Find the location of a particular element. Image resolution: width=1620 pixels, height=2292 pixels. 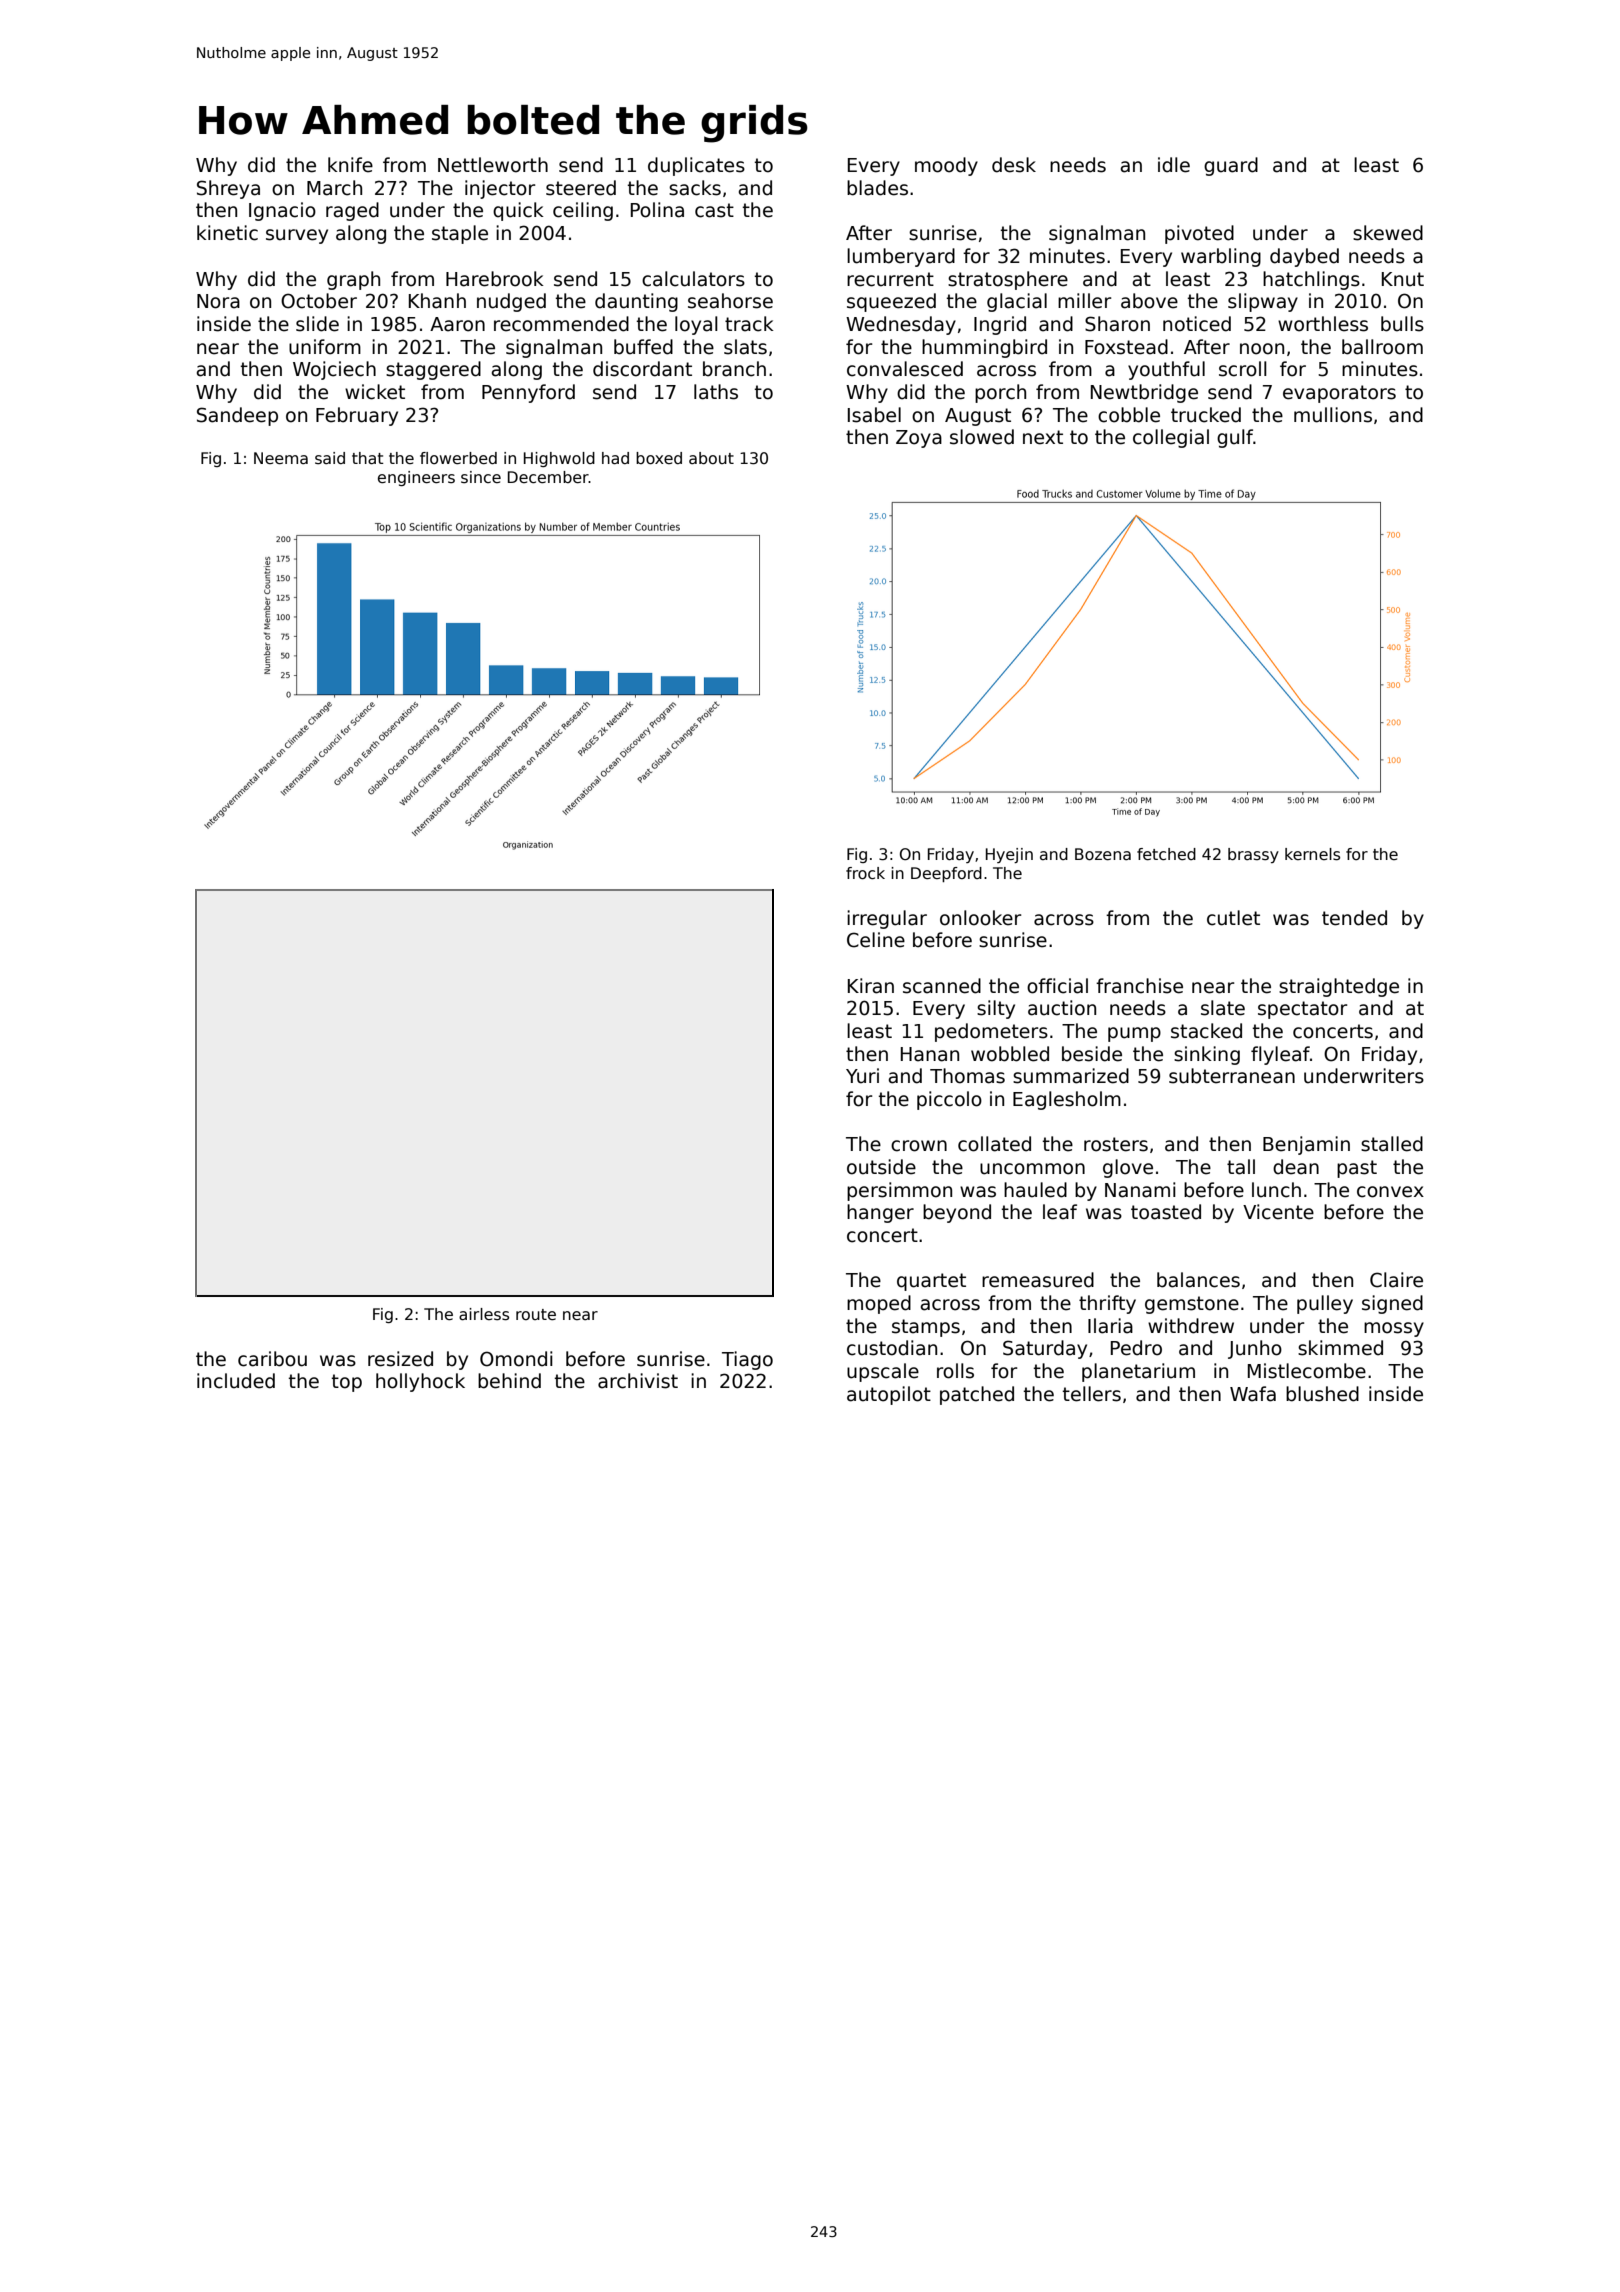

Hyejin is located at coordinates (1009, 855).
